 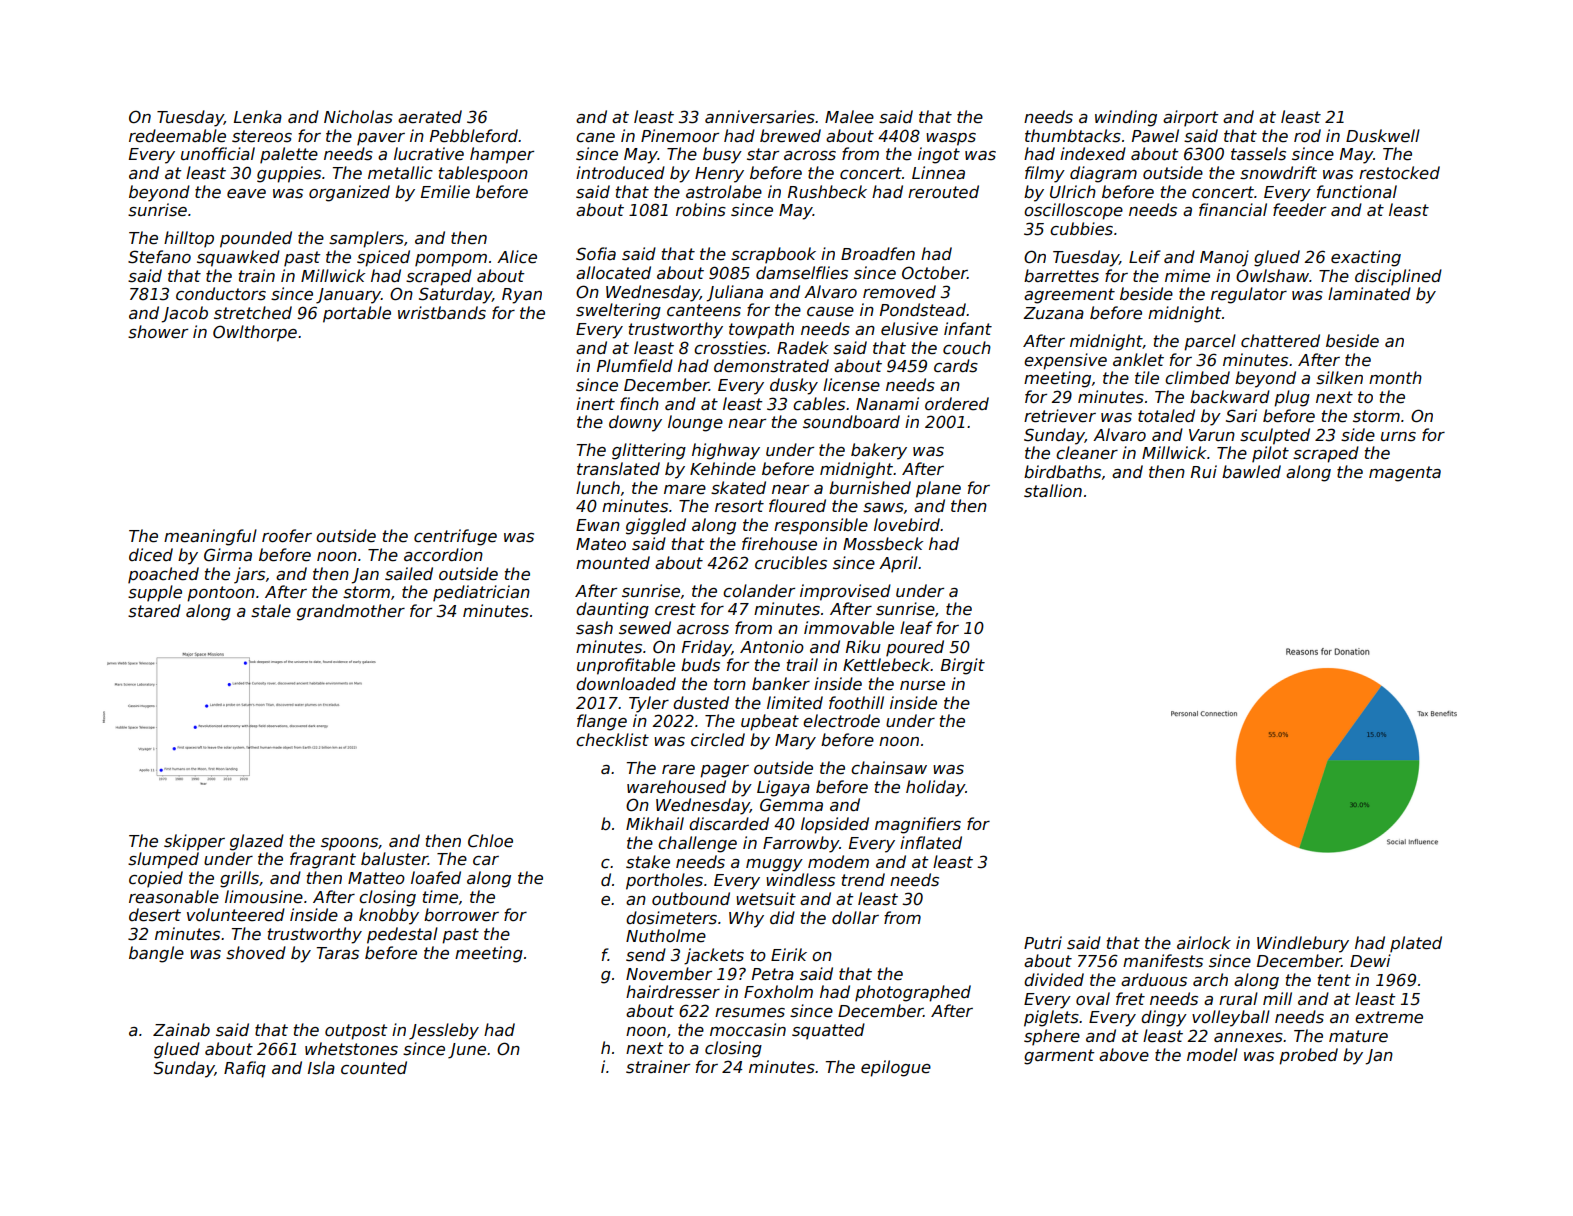 What do you see at coordinates (655, 823) in the document?
I see `Mikhail` at bounding box center [655, 823].
